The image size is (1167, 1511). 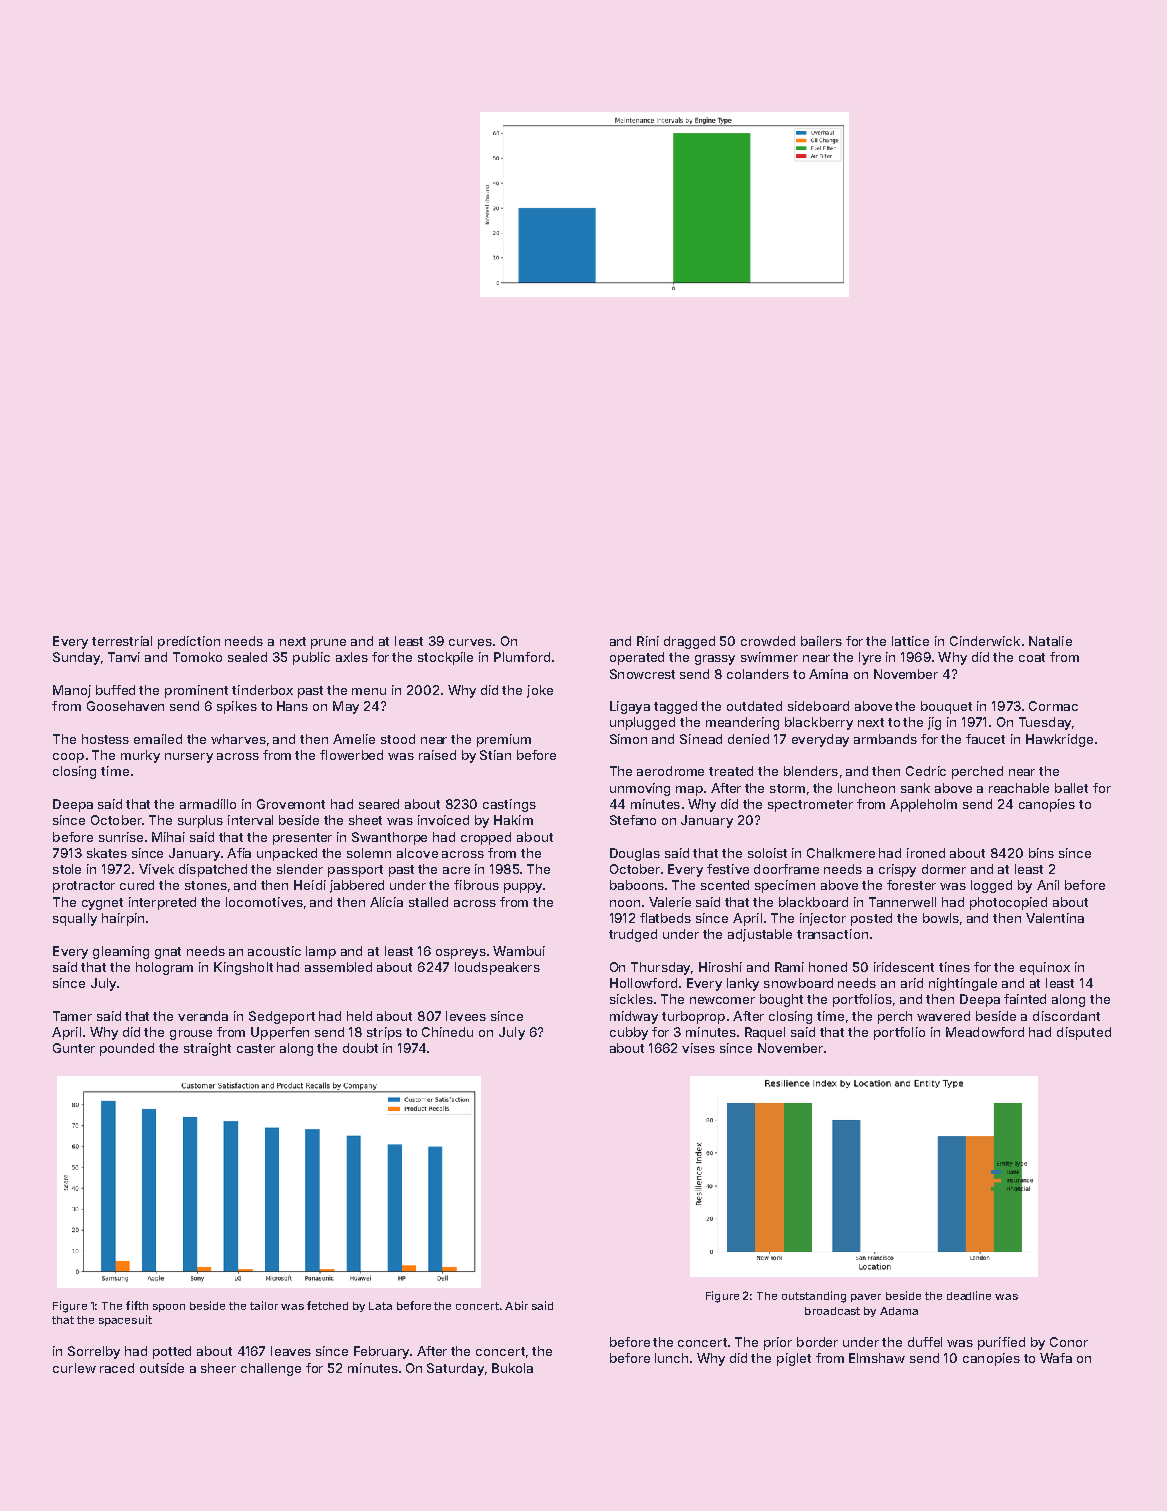 What do you see at coordinates (516, 1305) in the screenshot?
I see `Abir` at bounding box center [516, 1305].
